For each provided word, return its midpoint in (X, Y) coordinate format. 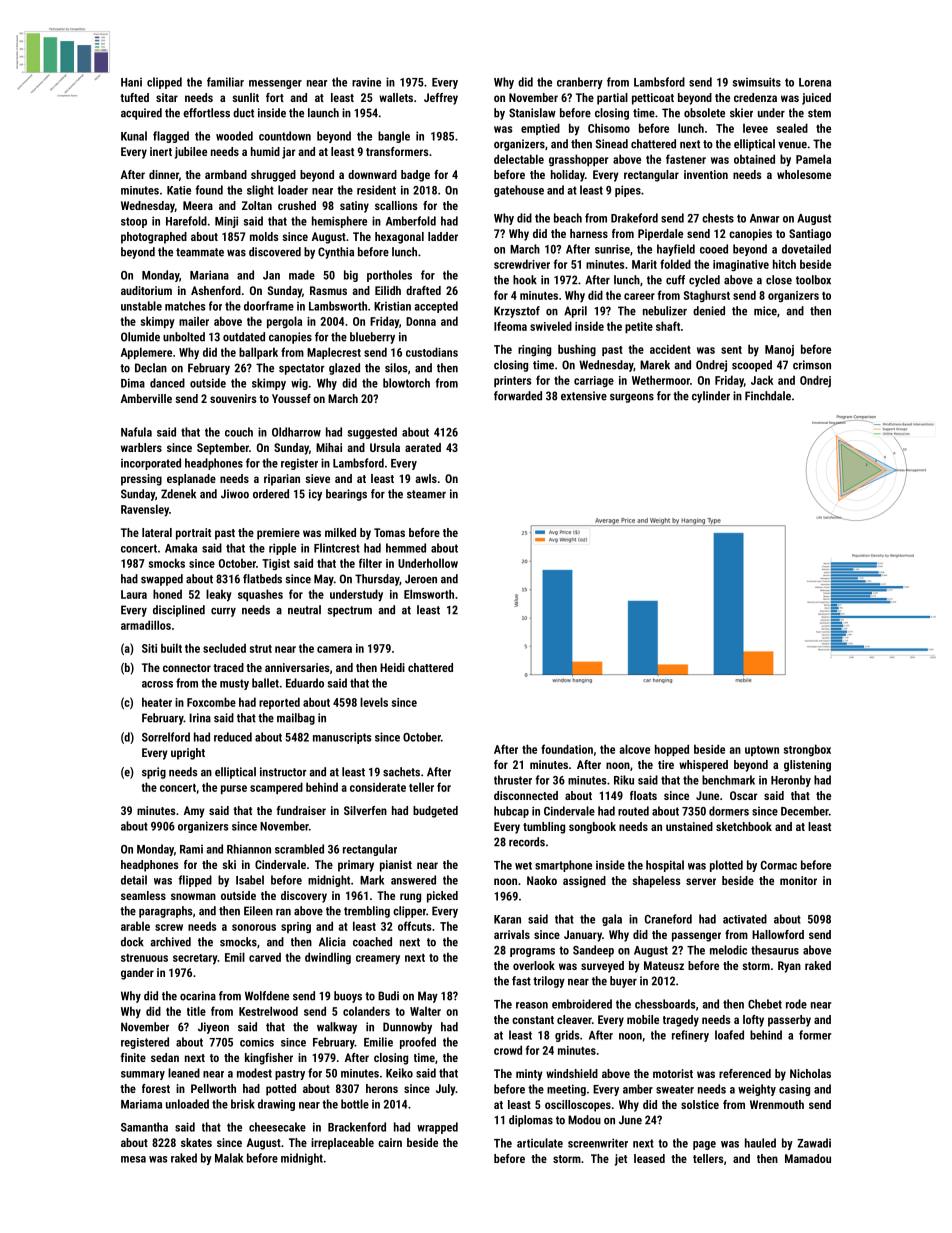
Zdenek (178, 494)
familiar (225, 82)
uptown (762, 751)
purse (234, 789)
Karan (507, 919)
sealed (792, 128)
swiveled (551, 326)
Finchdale (768, 396)
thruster (513, 780)
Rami (191, 849)
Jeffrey (441, 99)
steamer (426, 494)
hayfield (676, 250)
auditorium (146, 290)
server (701, 881)
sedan (165, 1057)
